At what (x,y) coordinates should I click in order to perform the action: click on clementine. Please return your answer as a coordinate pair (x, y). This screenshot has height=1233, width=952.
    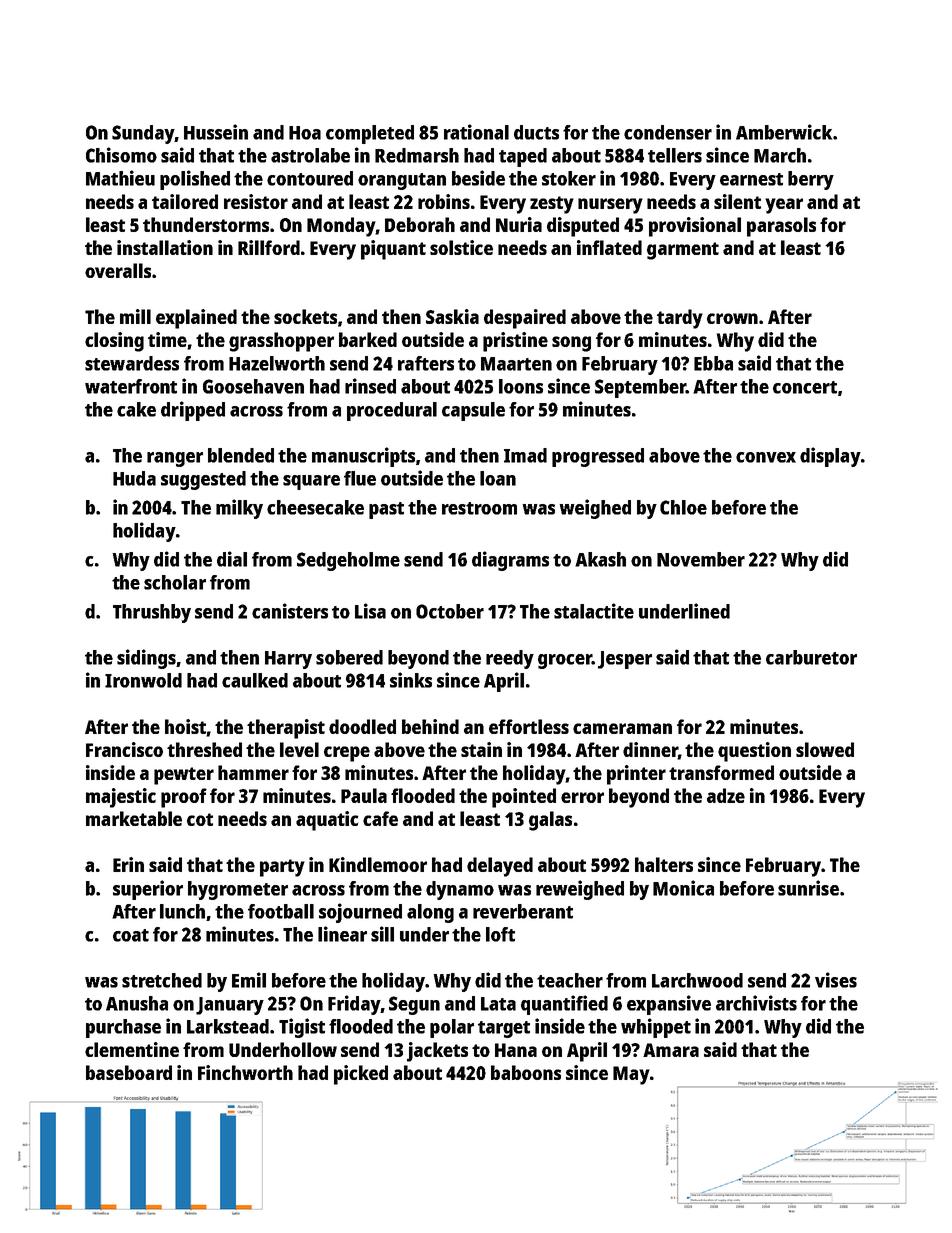
    Looking at the image, I should click on (132, 1049).
